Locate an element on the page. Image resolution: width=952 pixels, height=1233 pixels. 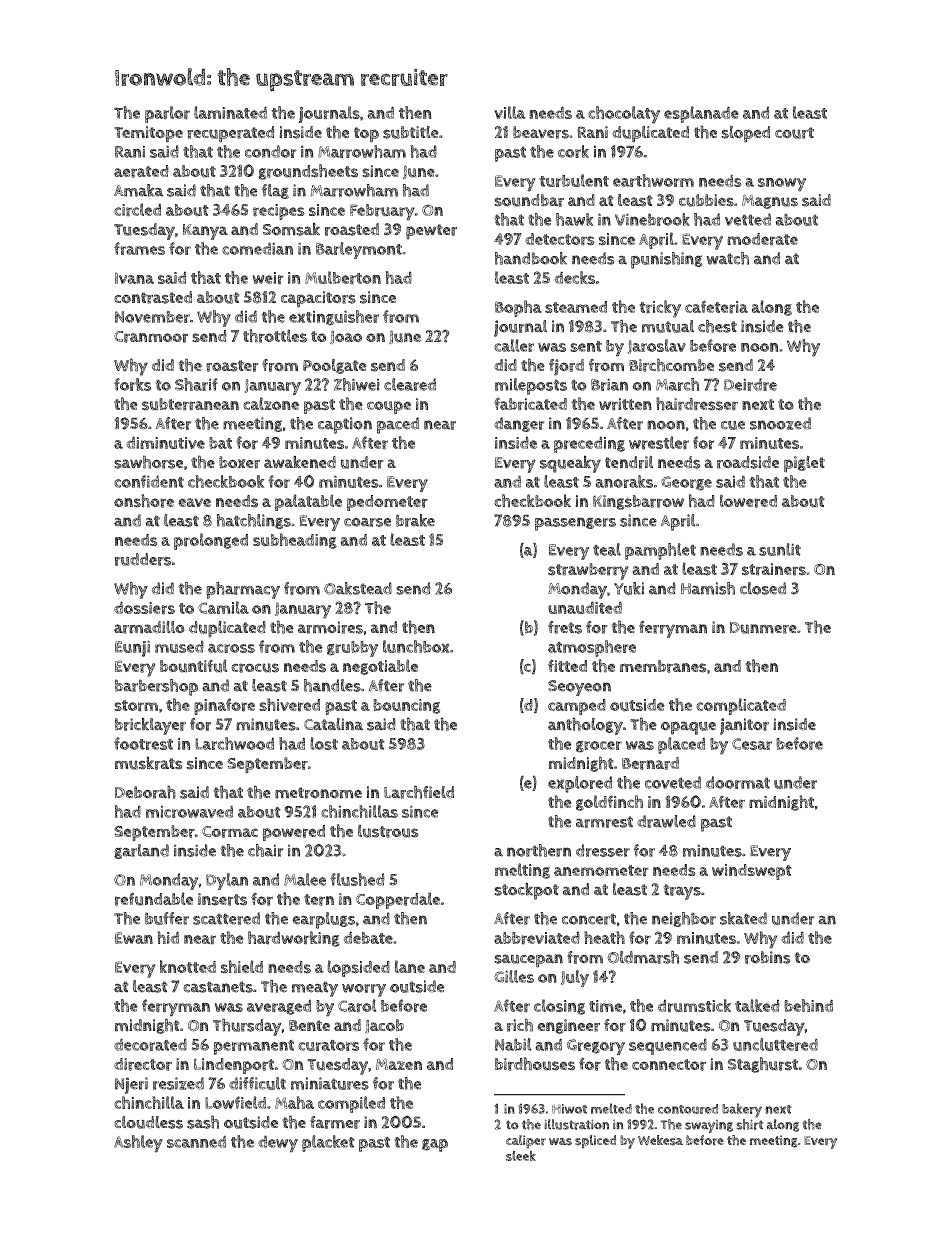
squeaky is located at coordinates (570, 464).
